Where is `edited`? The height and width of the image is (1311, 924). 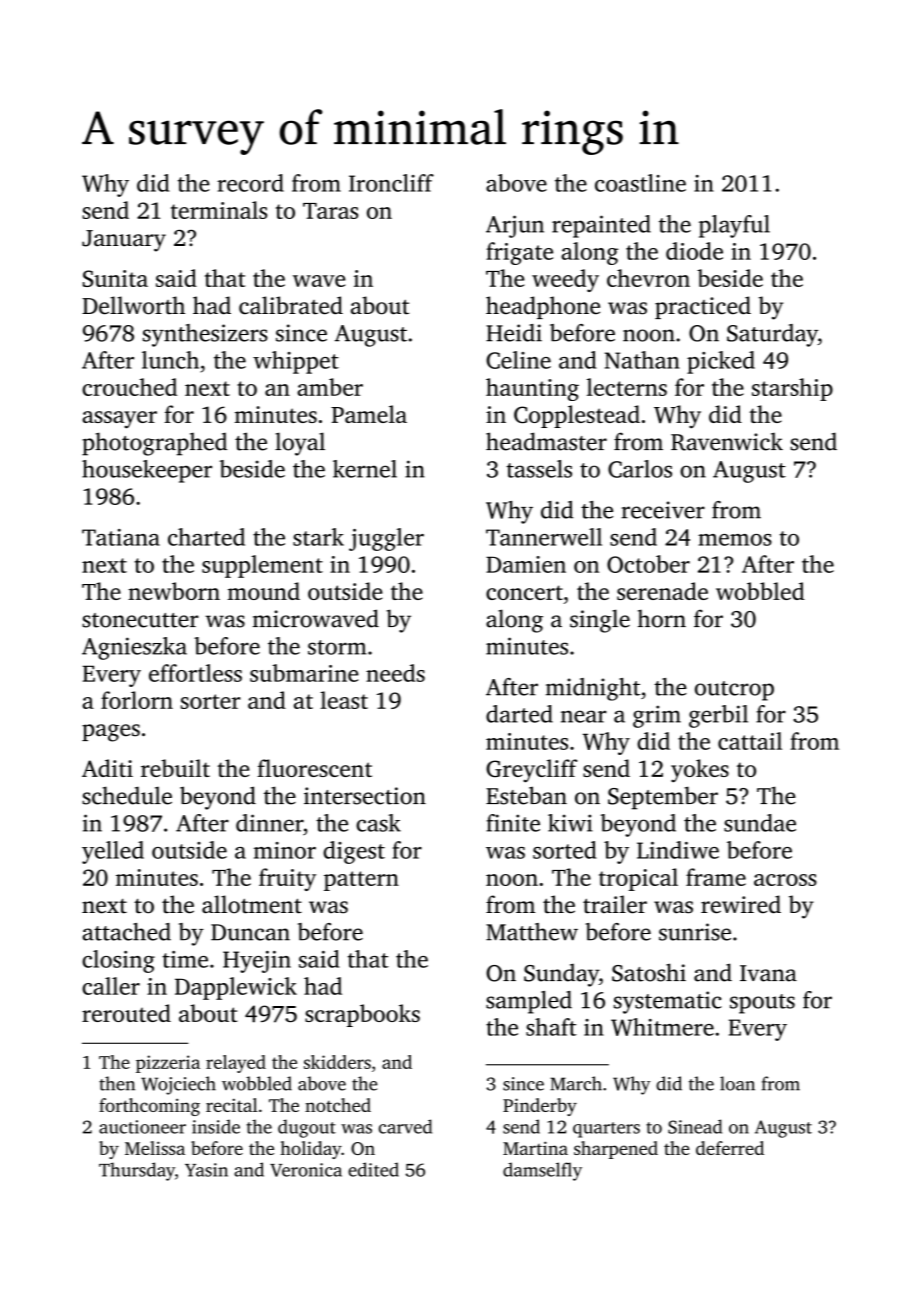 edited is located at coordinates (373, 1169).
